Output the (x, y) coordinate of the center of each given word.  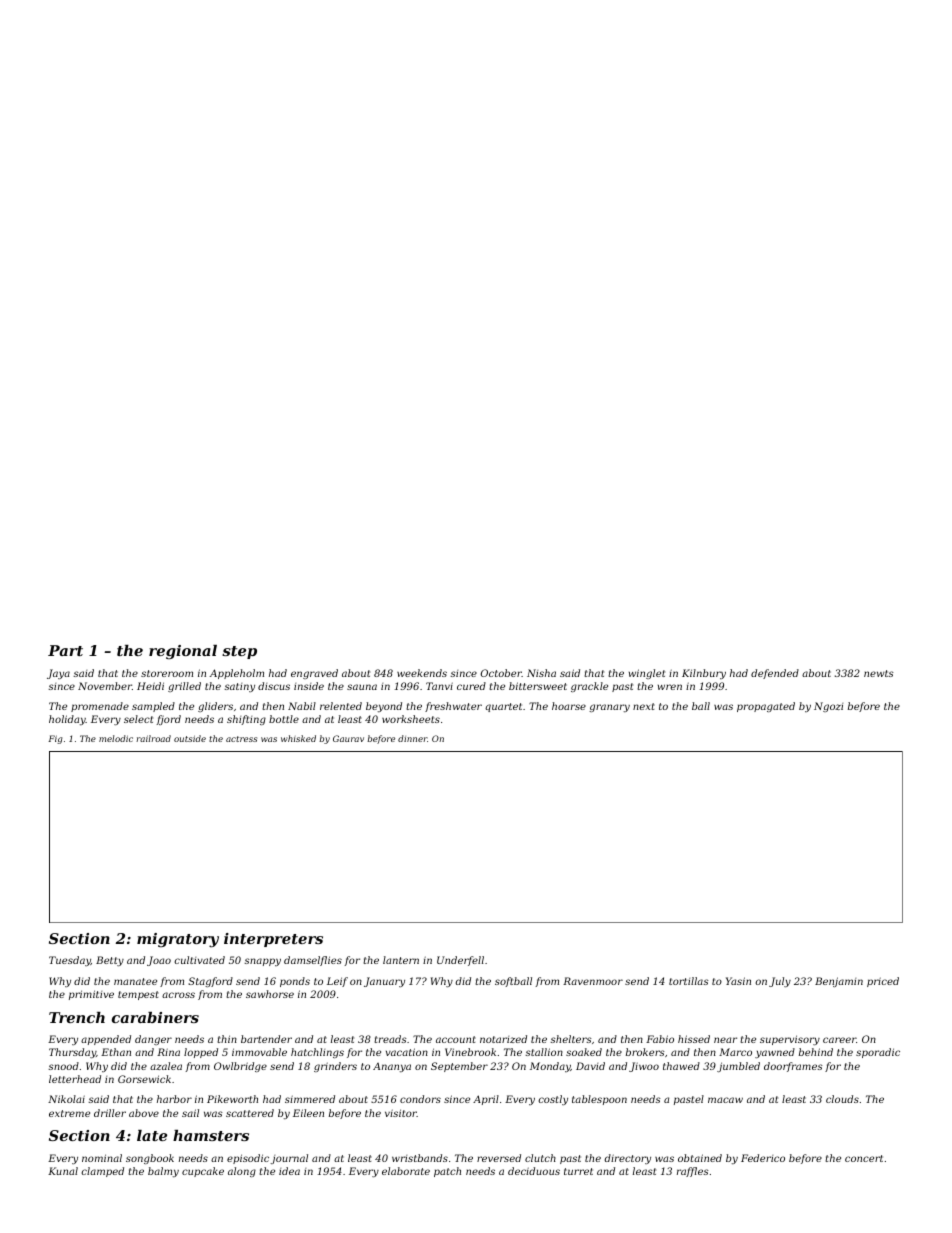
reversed (499, 1158)
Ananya (392, 1067)
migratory (178, 940)
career (839, 1040)
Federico (763, 1158)
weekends (422, 673)
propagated (766, 707)
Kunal (63, 1171)
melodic (116, 738)
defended (775, 674)
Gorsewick (144, 1079)
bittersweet (538, 686)
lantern (401, 960)
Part (65, 650)
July (780, 982)
